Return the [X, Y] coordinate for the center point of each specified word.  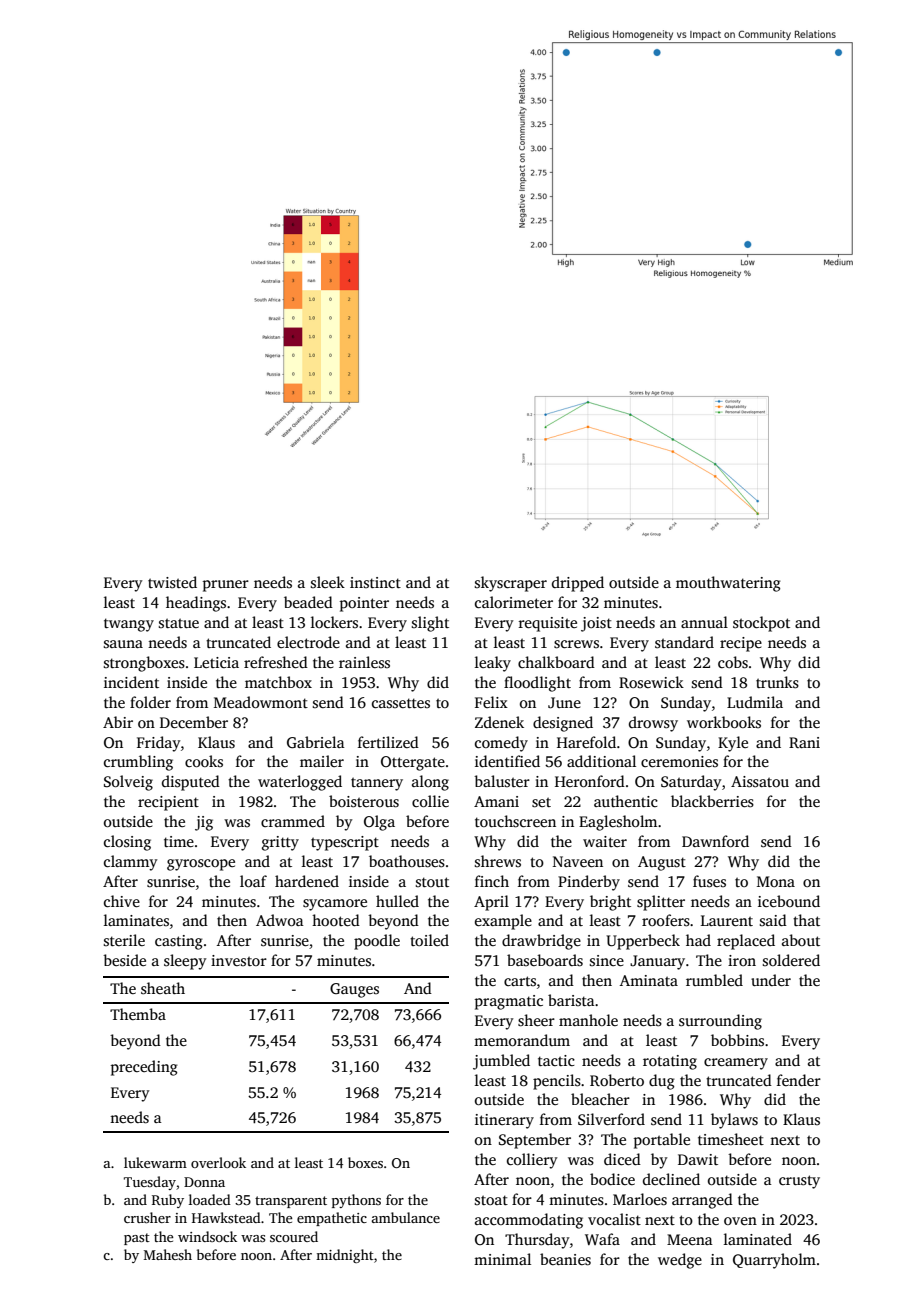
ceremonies [679, 761]
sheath [163, 988]
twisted [172, 582]
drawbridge [541, 942]
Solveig [128, 783]
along [430, 783]
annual [704, 622]
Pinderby [589, 883]
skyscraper [511, 584]
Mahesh [168, 1254]
